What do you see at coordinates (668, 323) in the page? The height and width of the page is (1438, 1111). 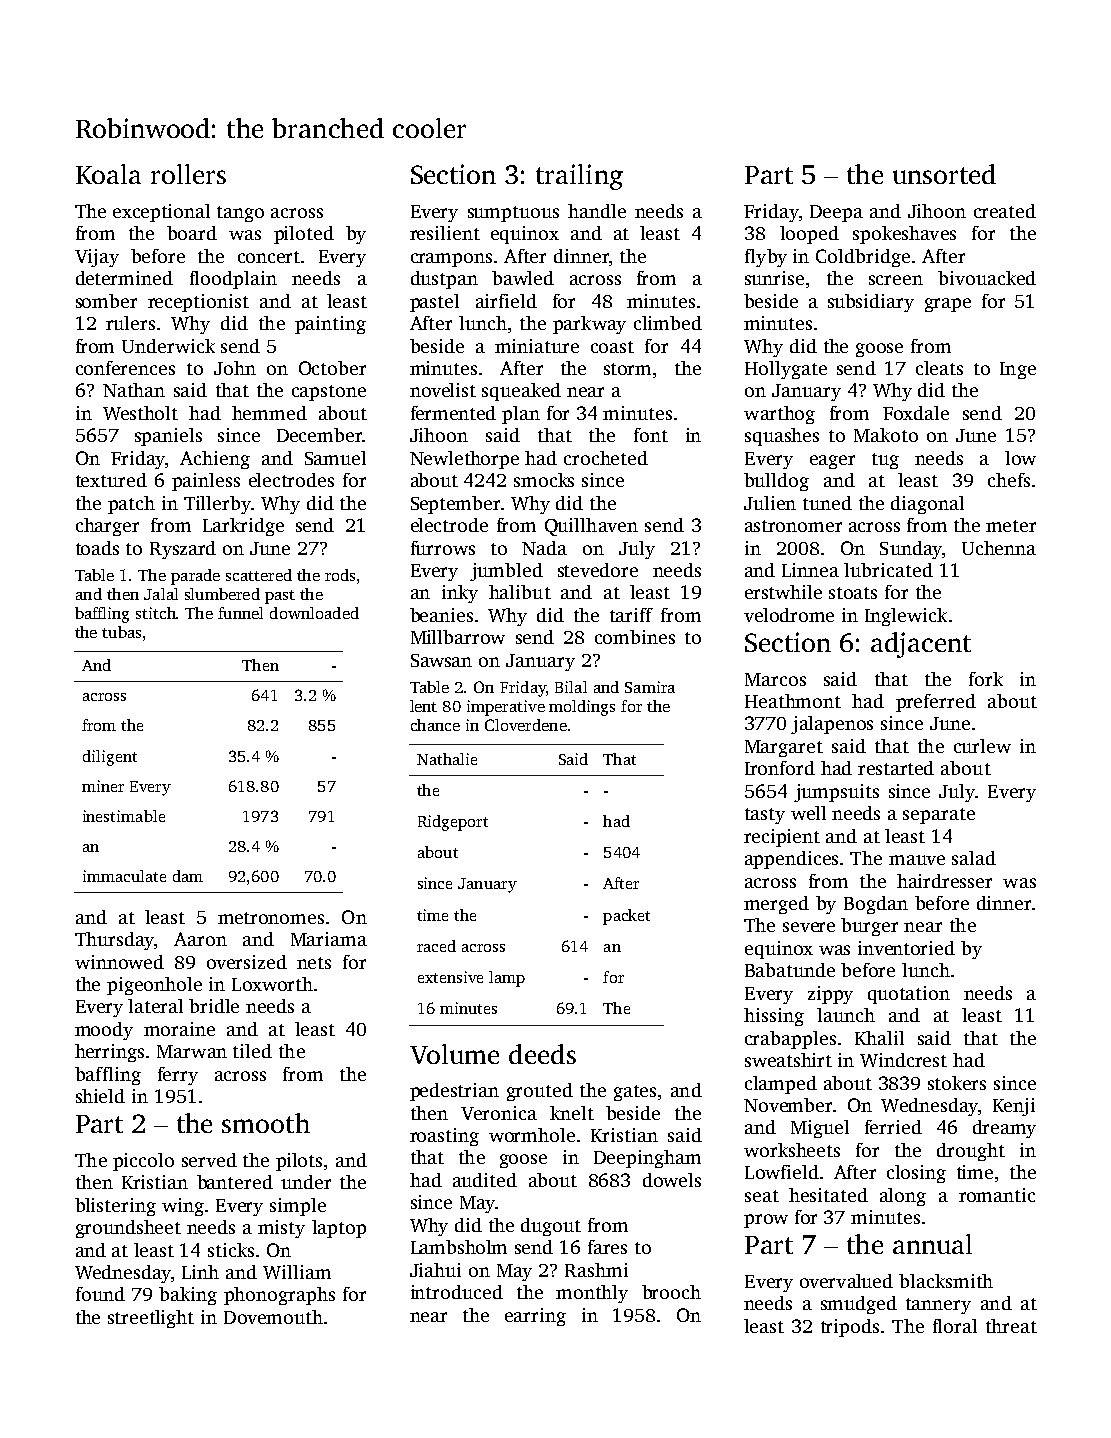 I see `climbed` at bounding box center [668, 323].
